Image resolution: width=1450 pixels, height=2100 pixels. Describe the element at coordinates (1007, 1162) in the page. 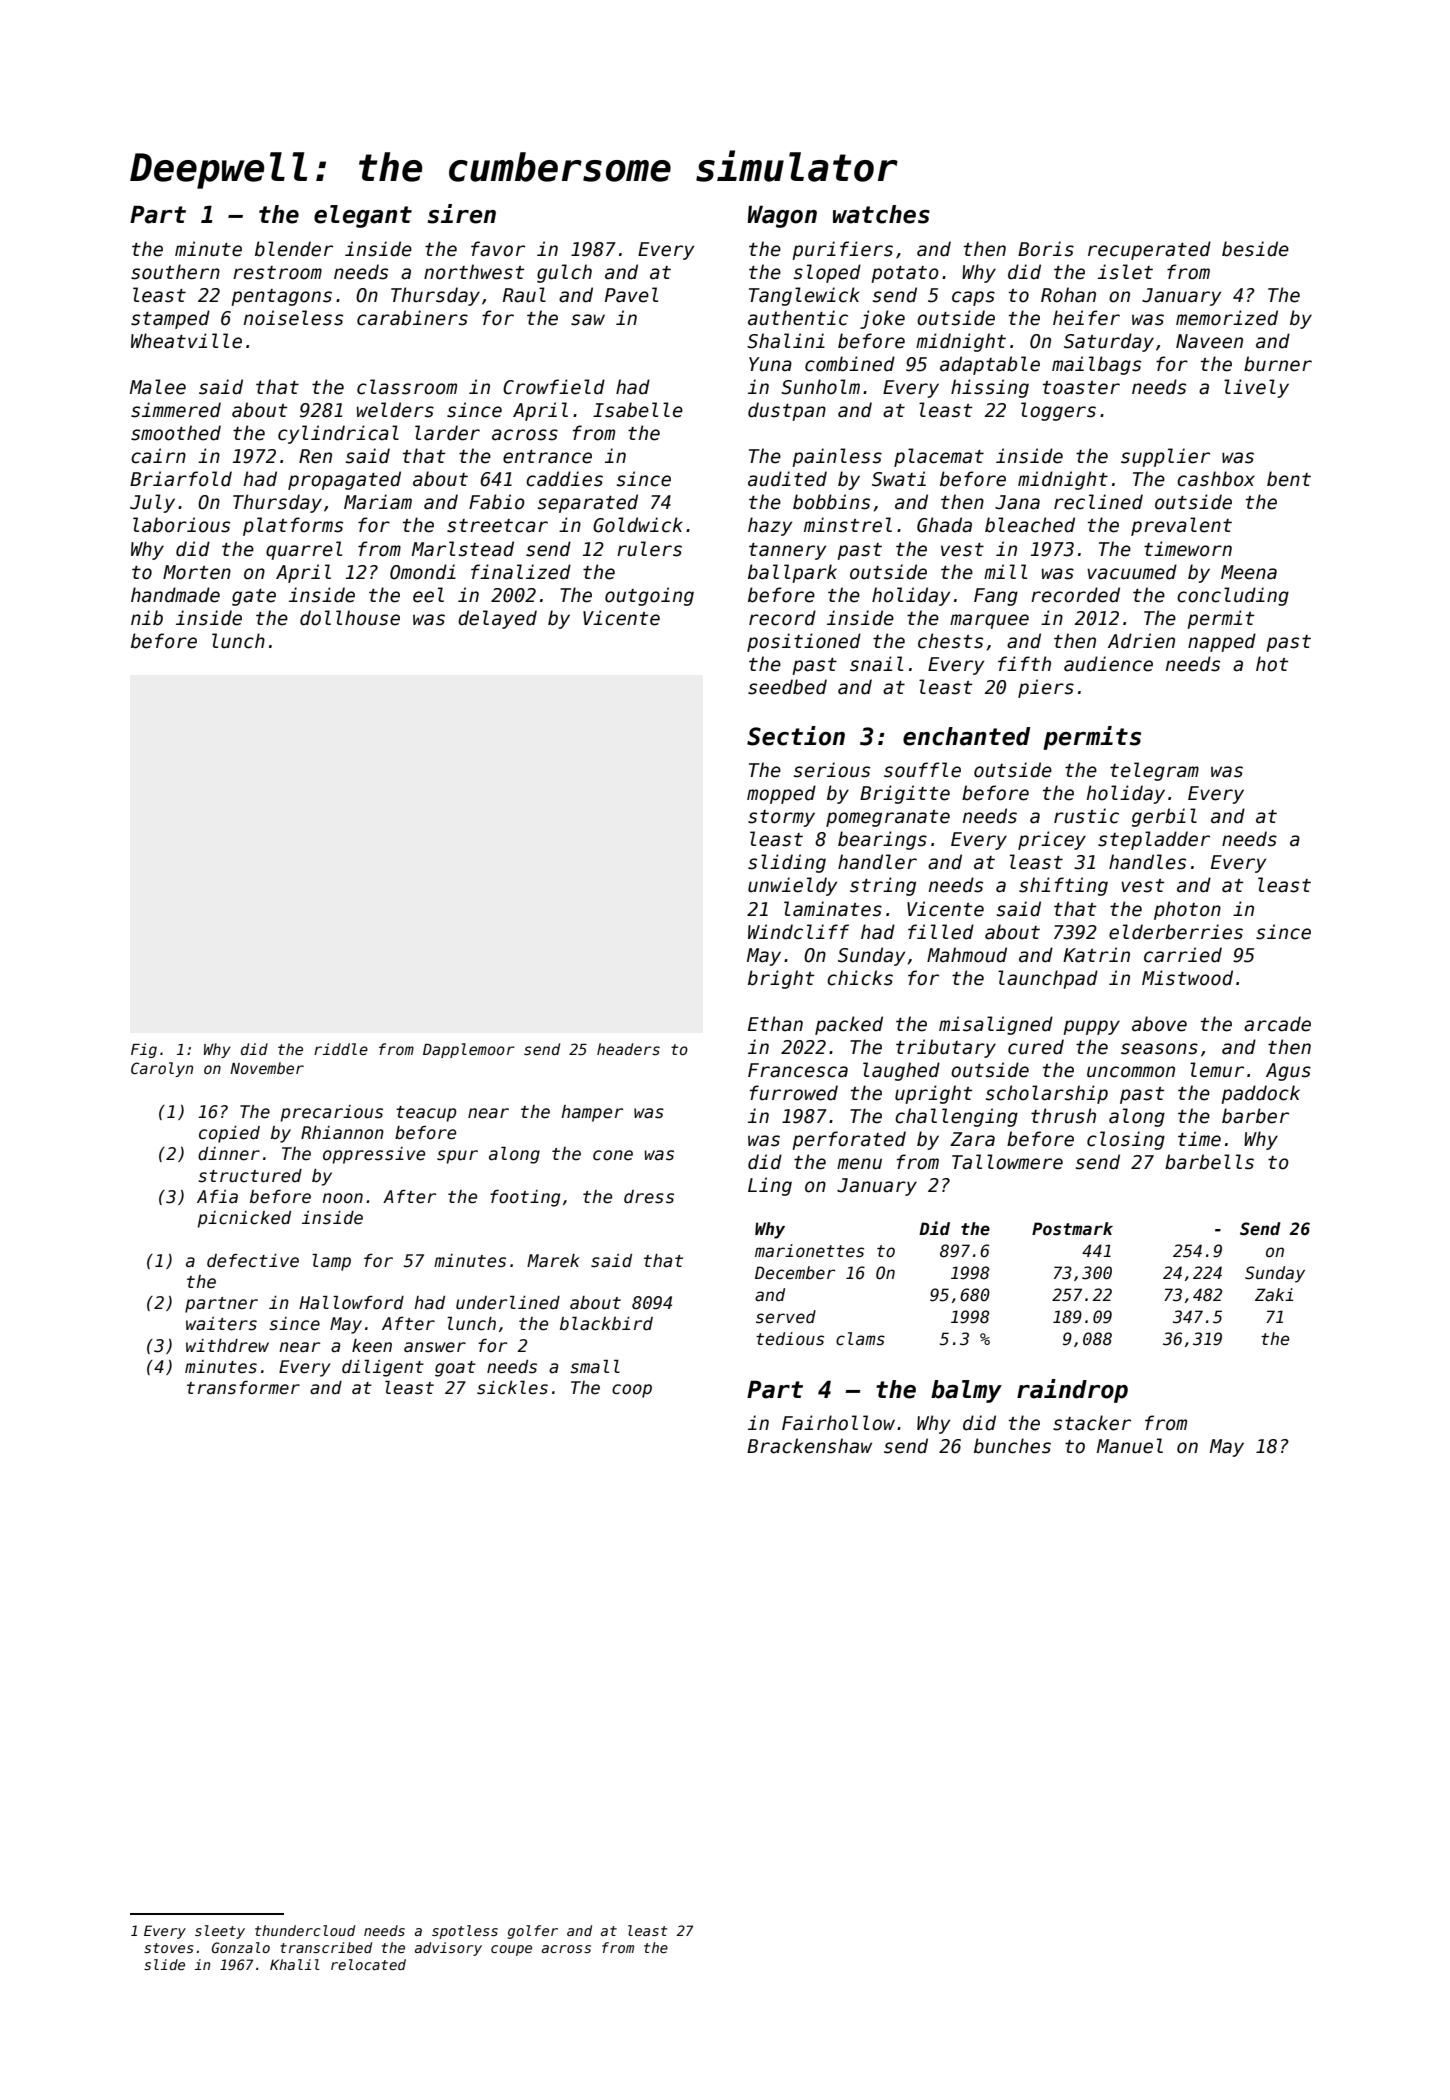

I see `Tallowmere` at that location.
